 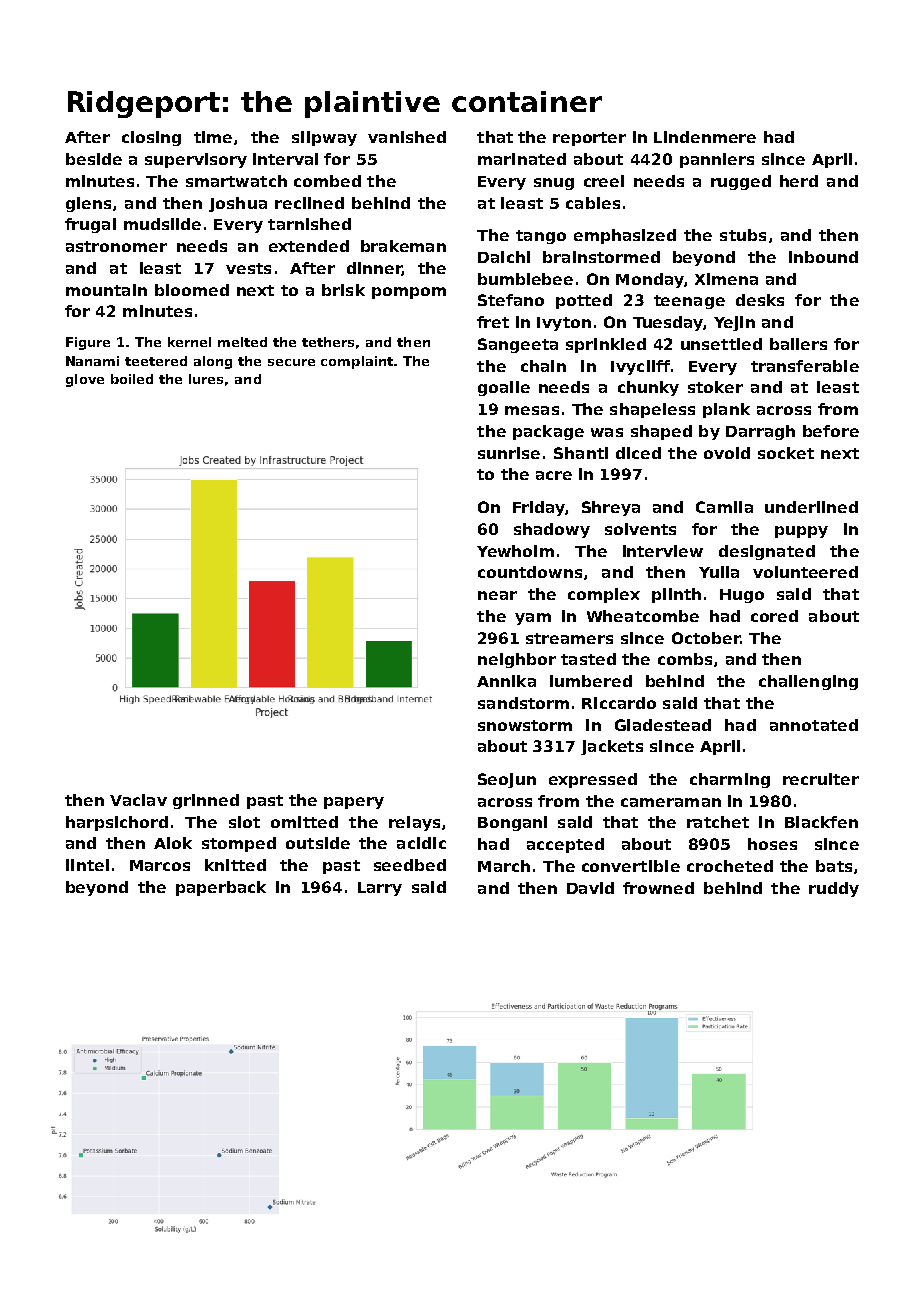 I want to click on Lindenmere, so click(x=705, y=137).
